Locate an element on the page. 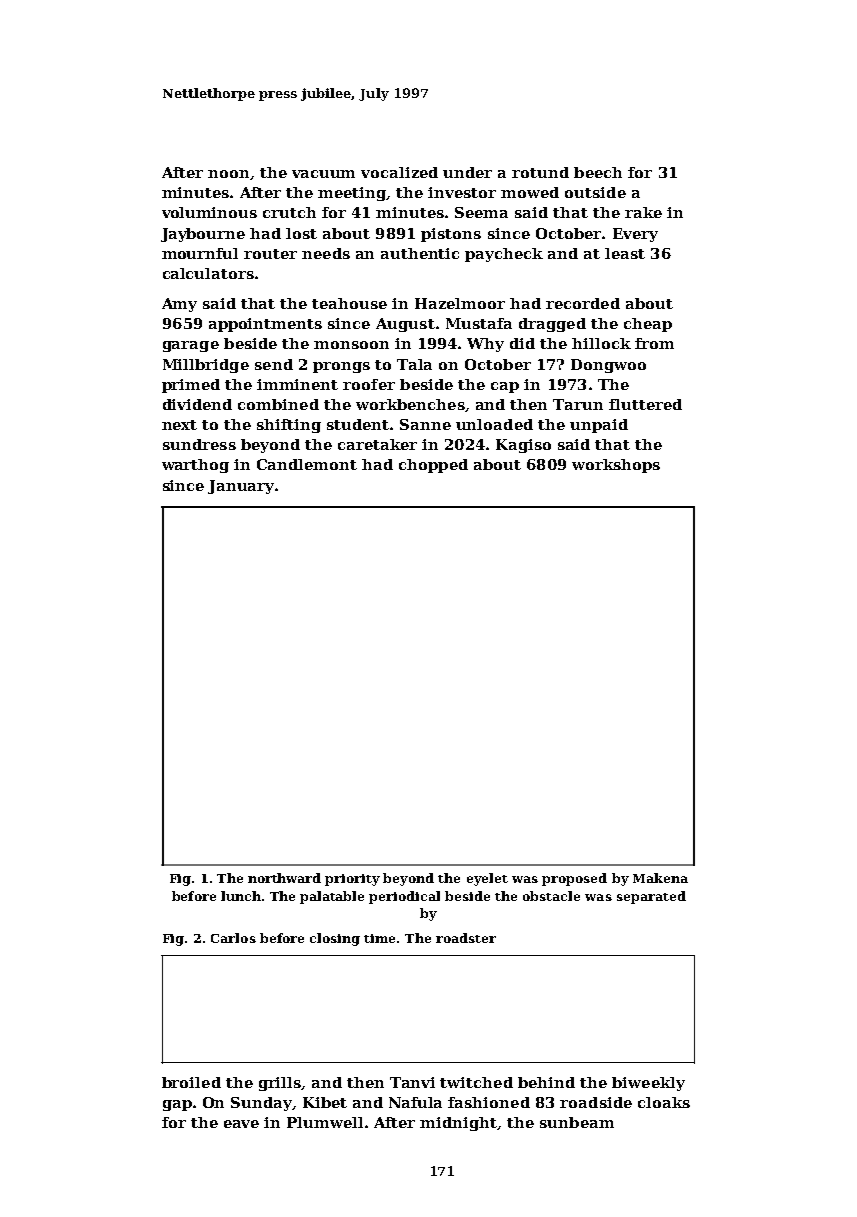 Image resolution: width=857 pixels, height=1217 pixels. rake is located at coordinates (643, 212).
